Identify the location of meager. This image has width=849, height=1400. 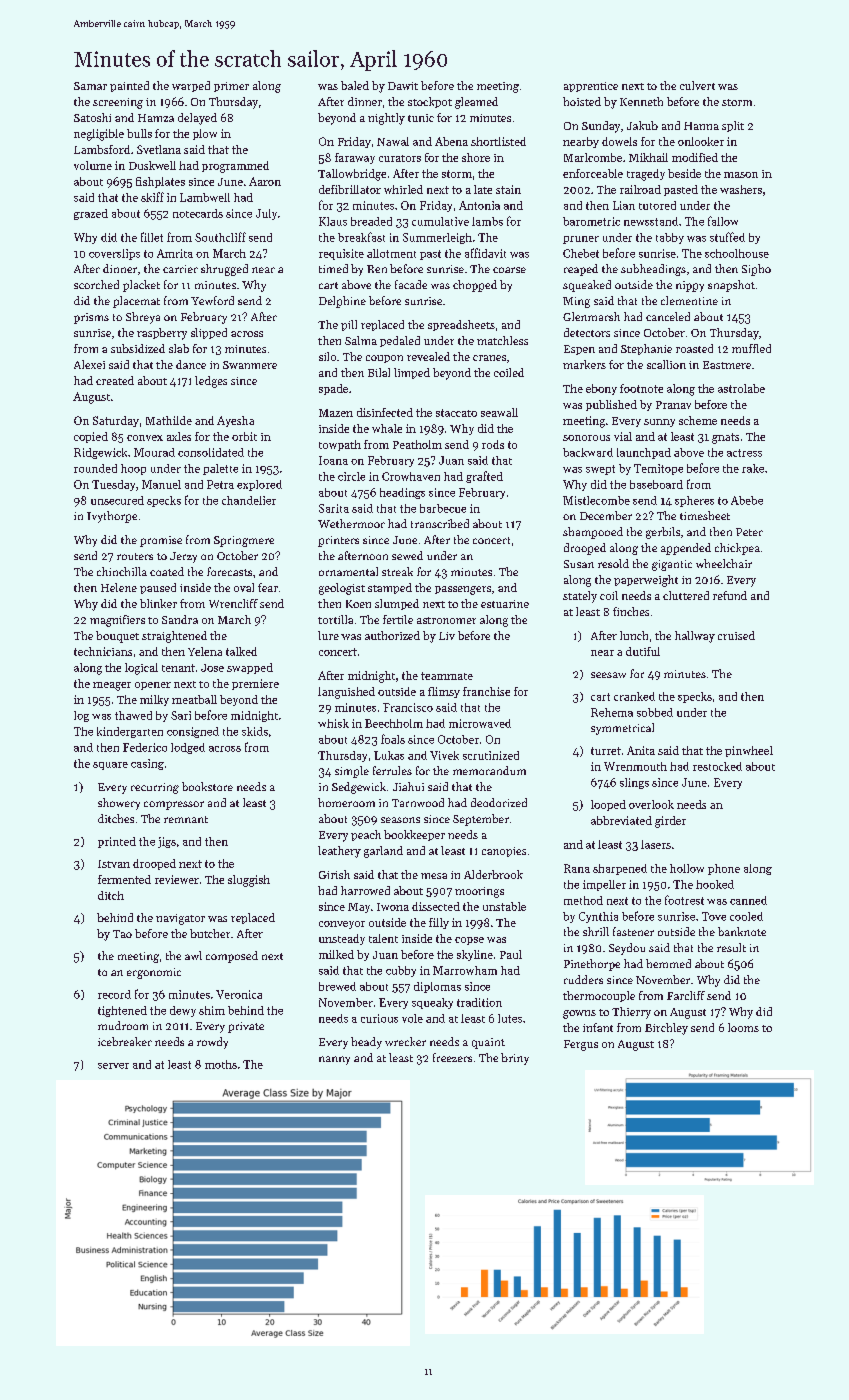
(112, 686).
